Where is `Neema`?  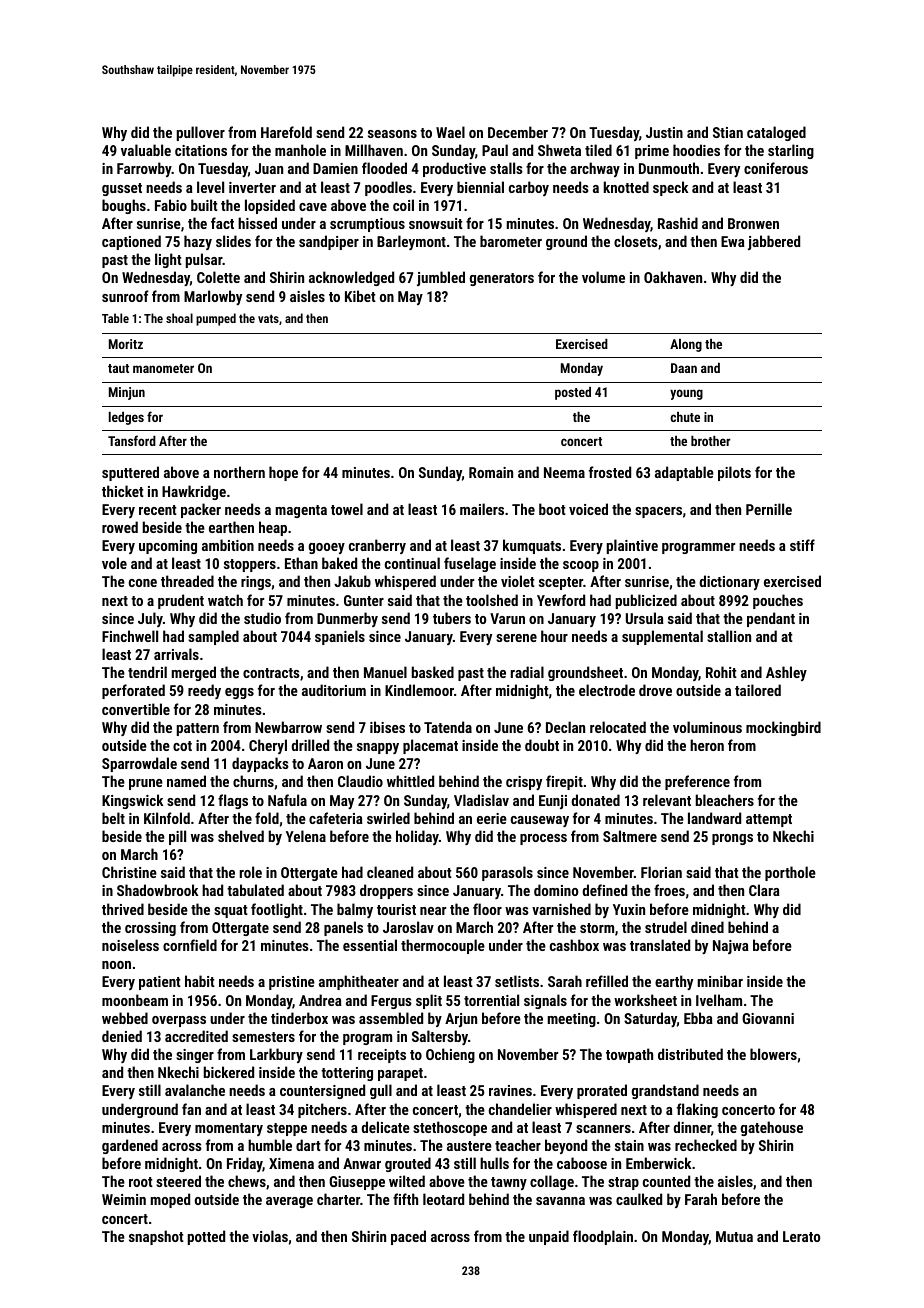 Neema is located at coordinates (564, 472).
